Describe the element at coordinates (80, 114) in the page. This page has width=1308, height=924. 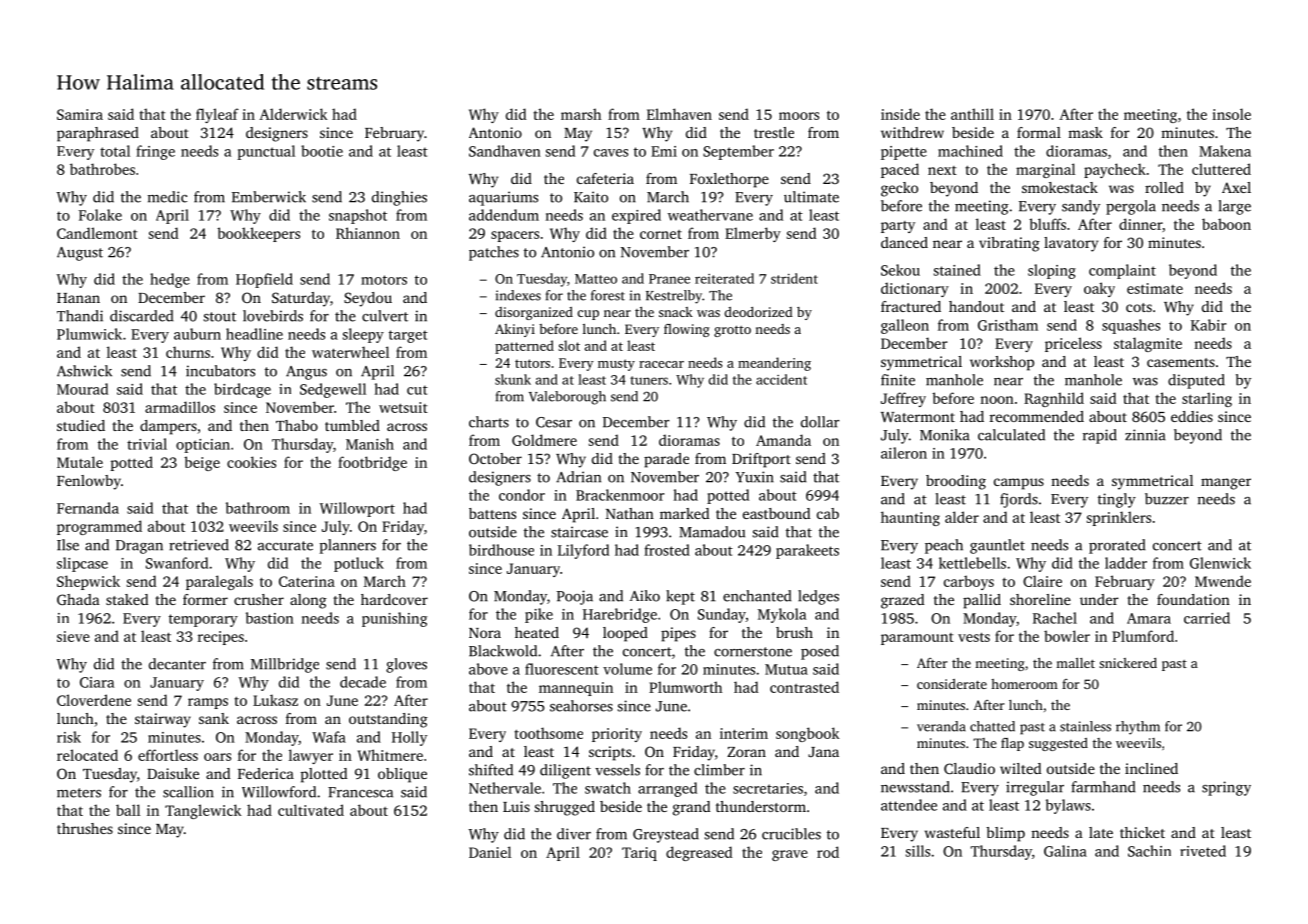
I see `Samira` at that location.
